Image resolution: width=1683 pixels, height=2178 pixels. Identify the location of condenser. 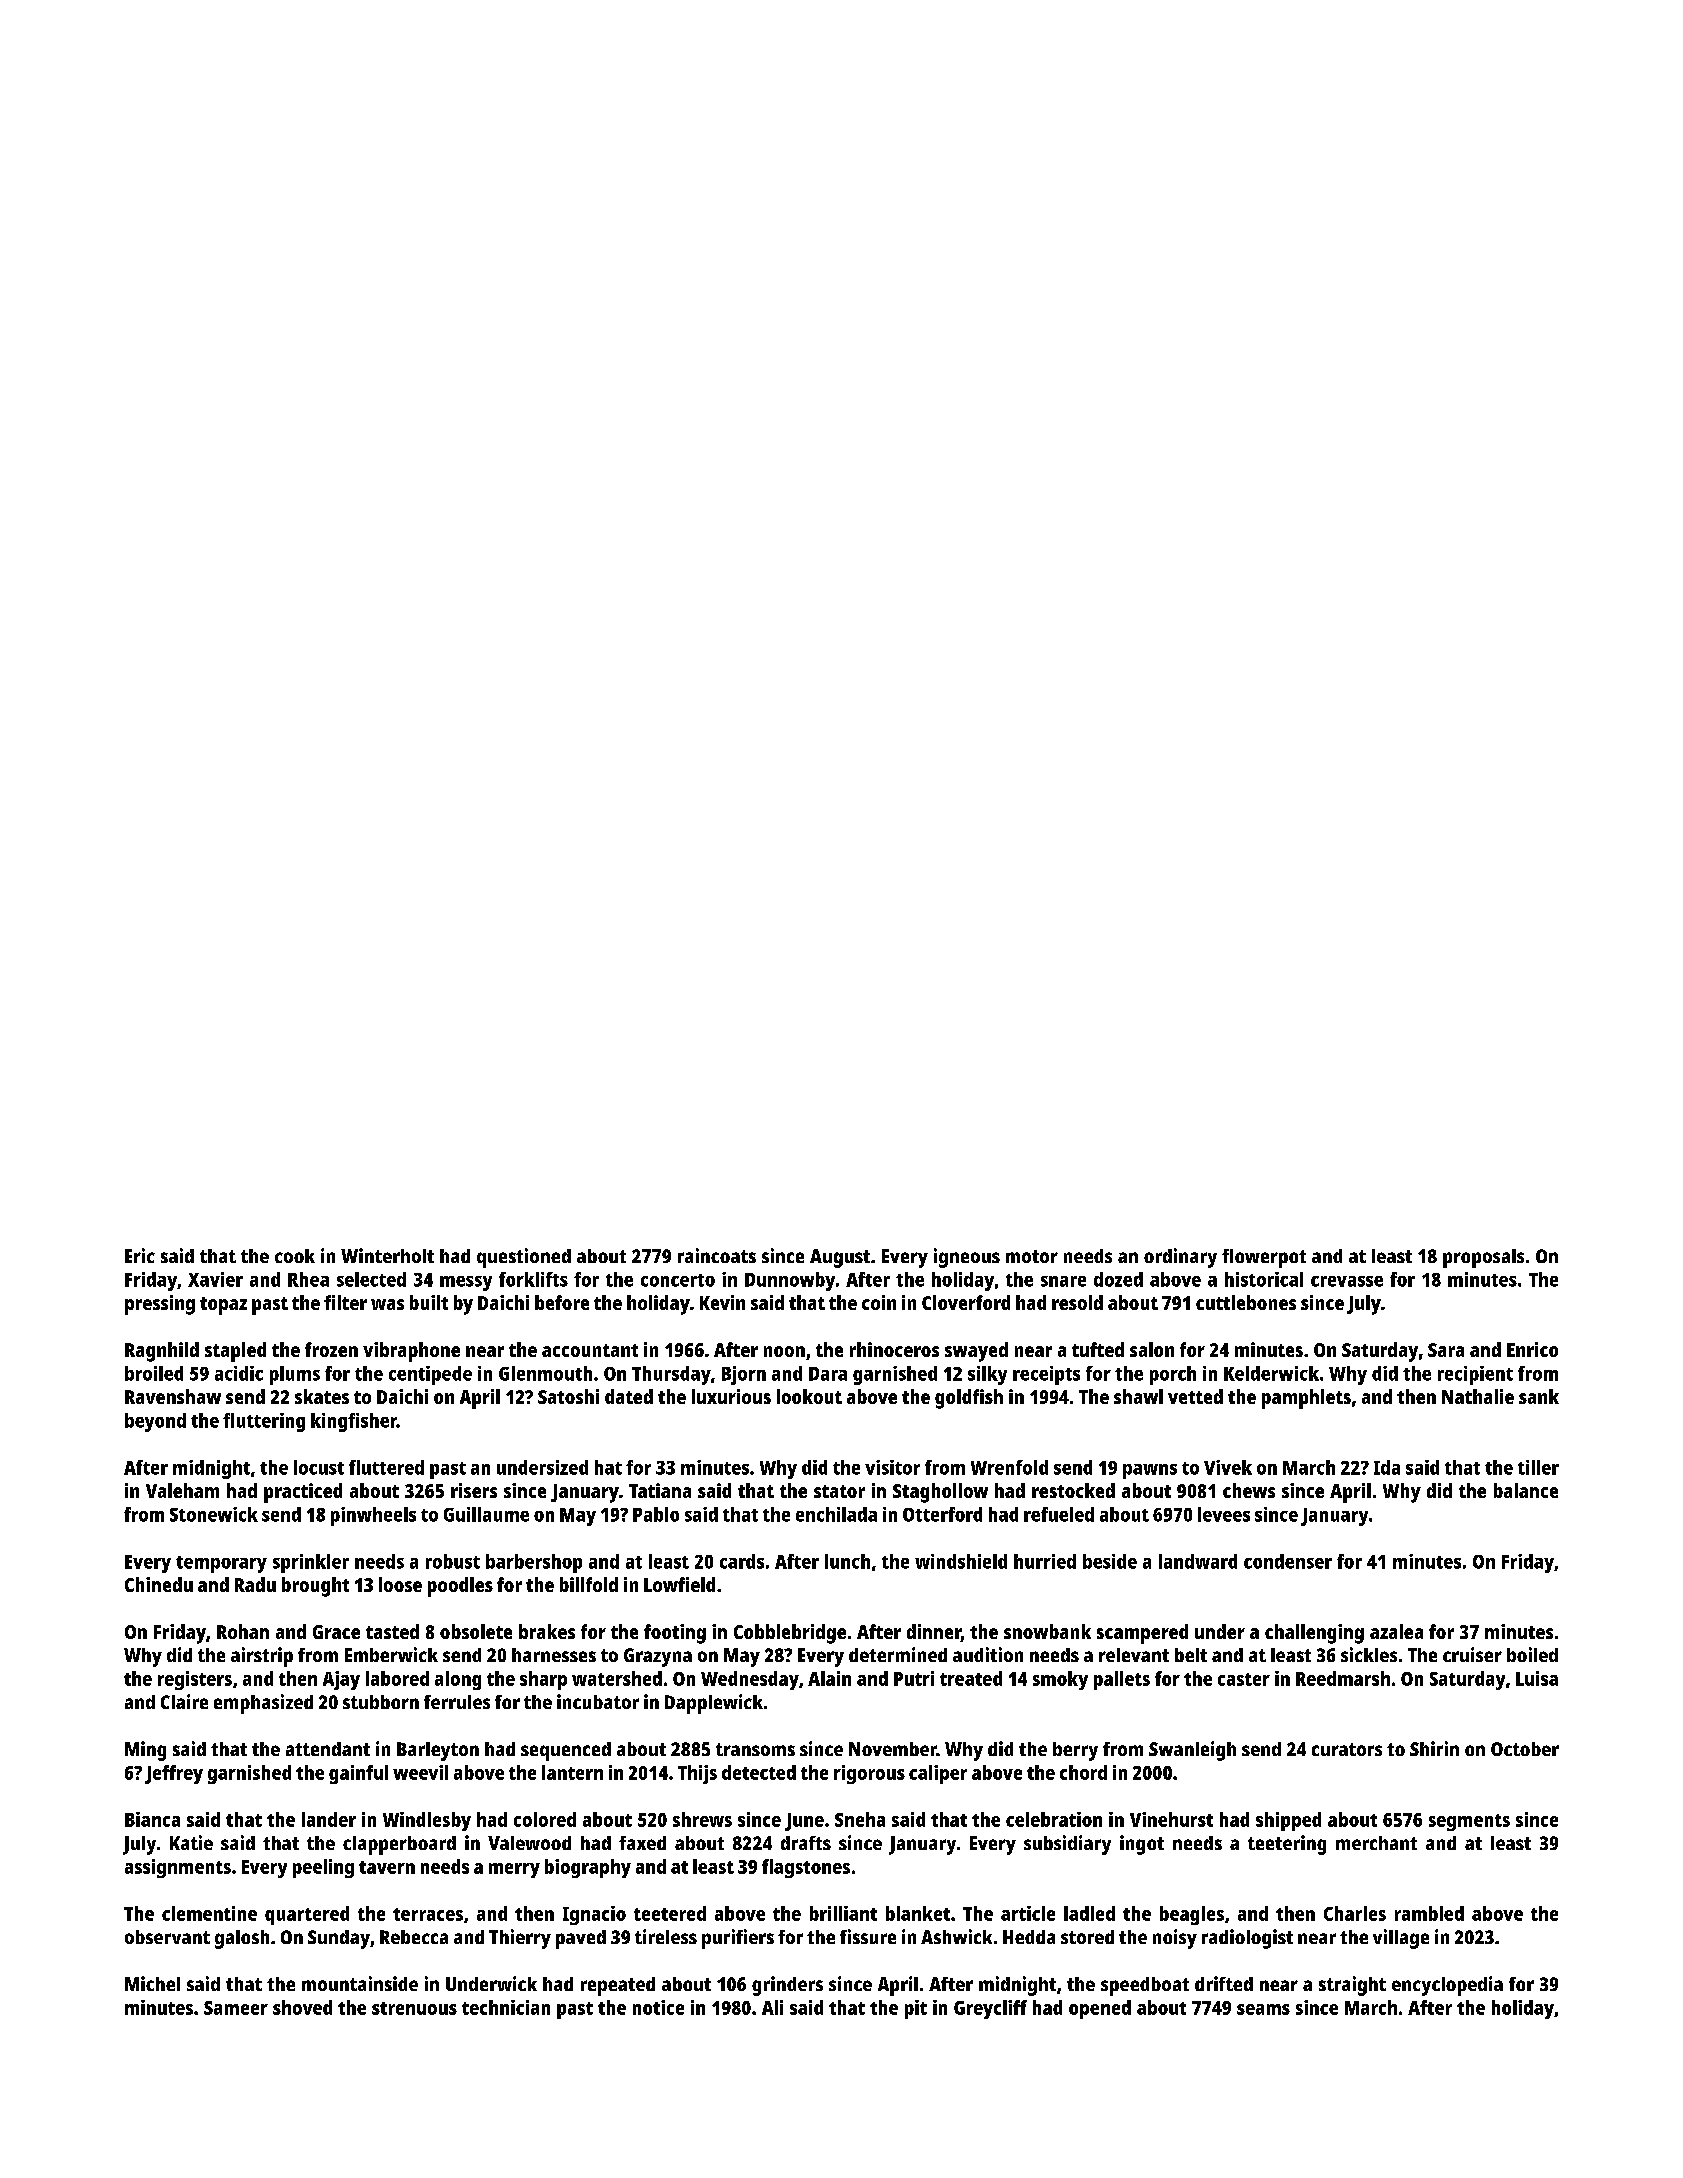
(1288, 1561).
